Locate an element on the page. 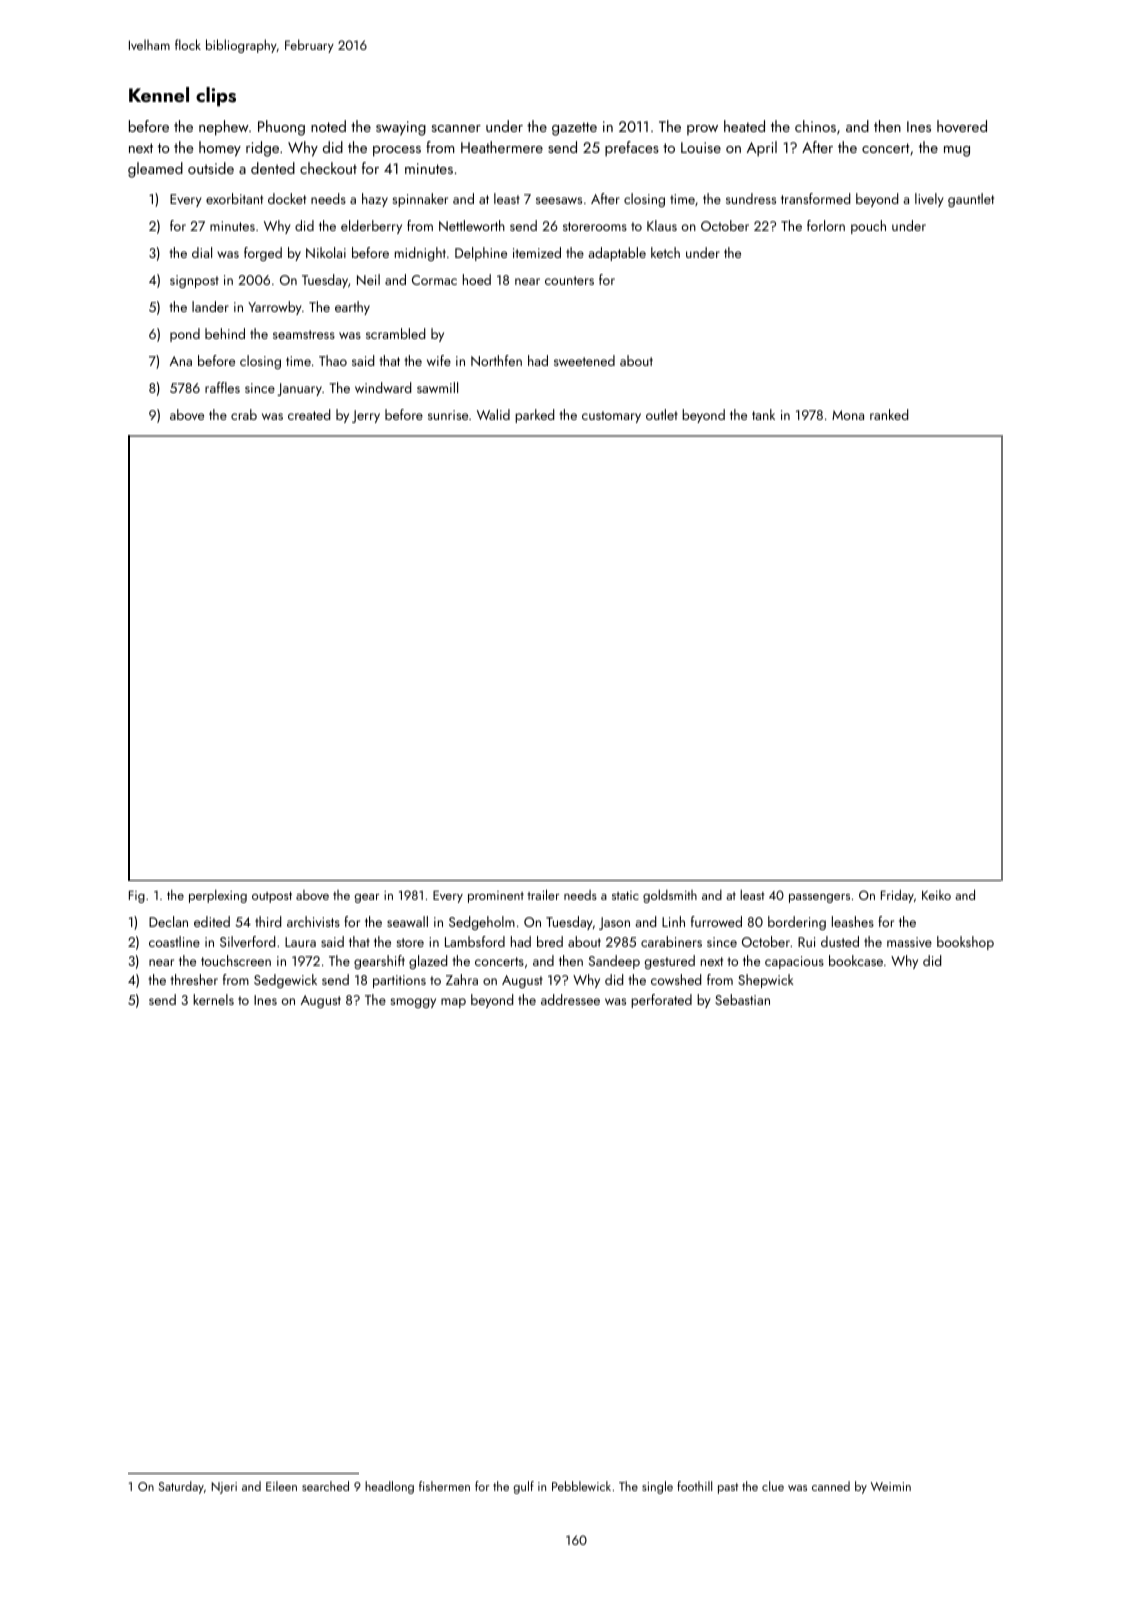  Eileen is located at coordinates (281, 1486).
